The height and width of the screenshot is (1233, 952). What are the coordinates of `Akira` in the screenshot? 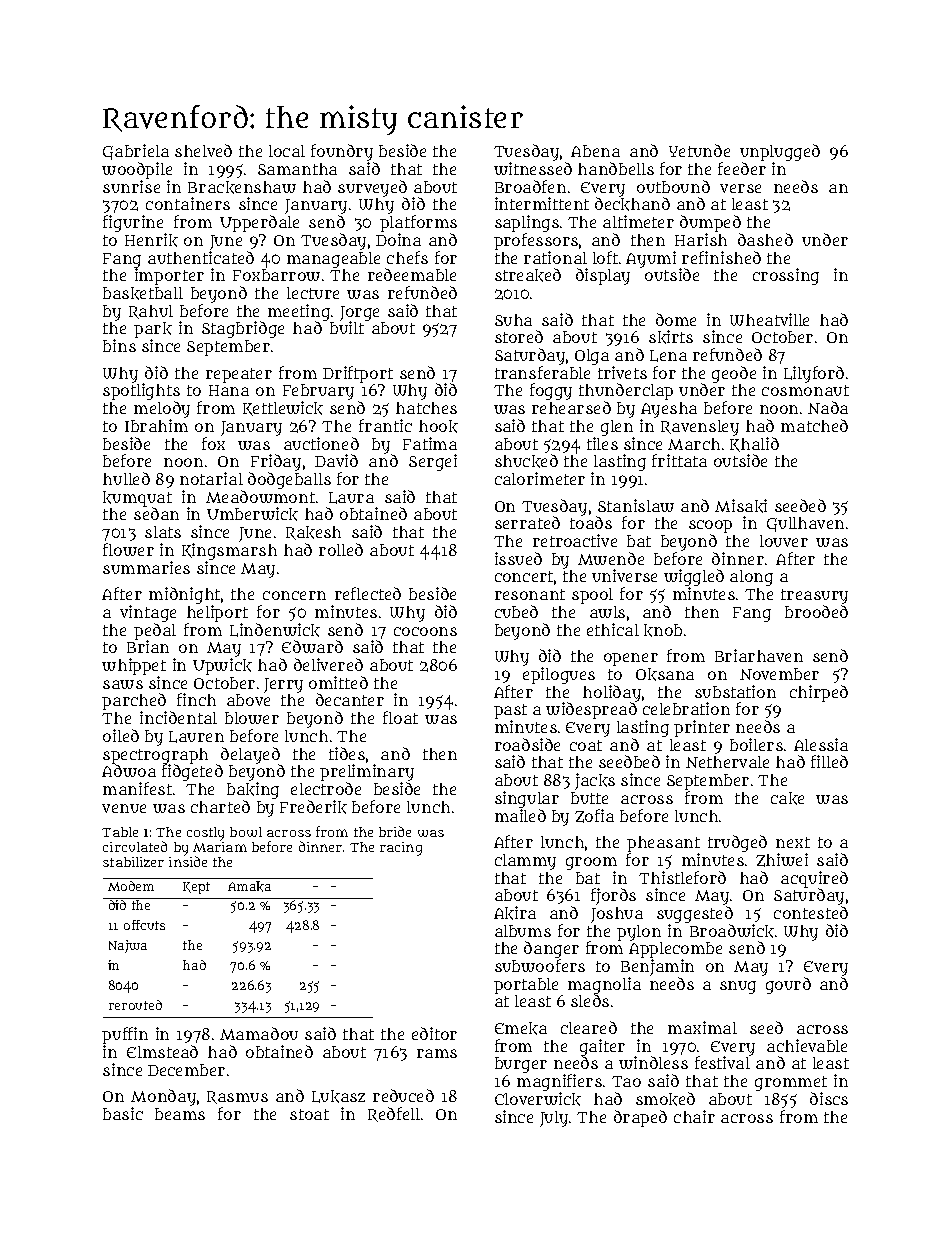 It's located at (515, 913).
